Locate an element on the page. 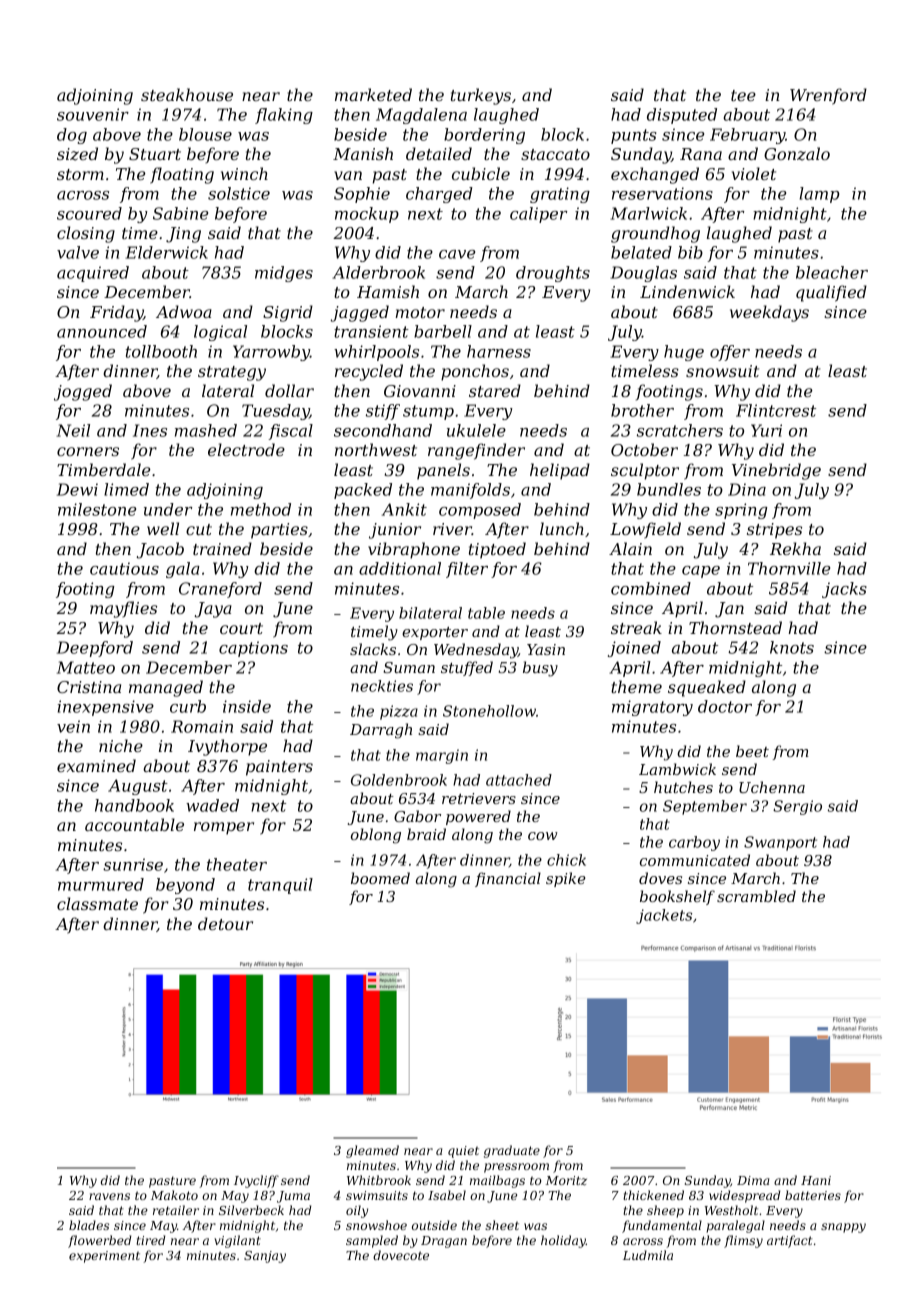  scrambled is located at coordinates (756, 896).
